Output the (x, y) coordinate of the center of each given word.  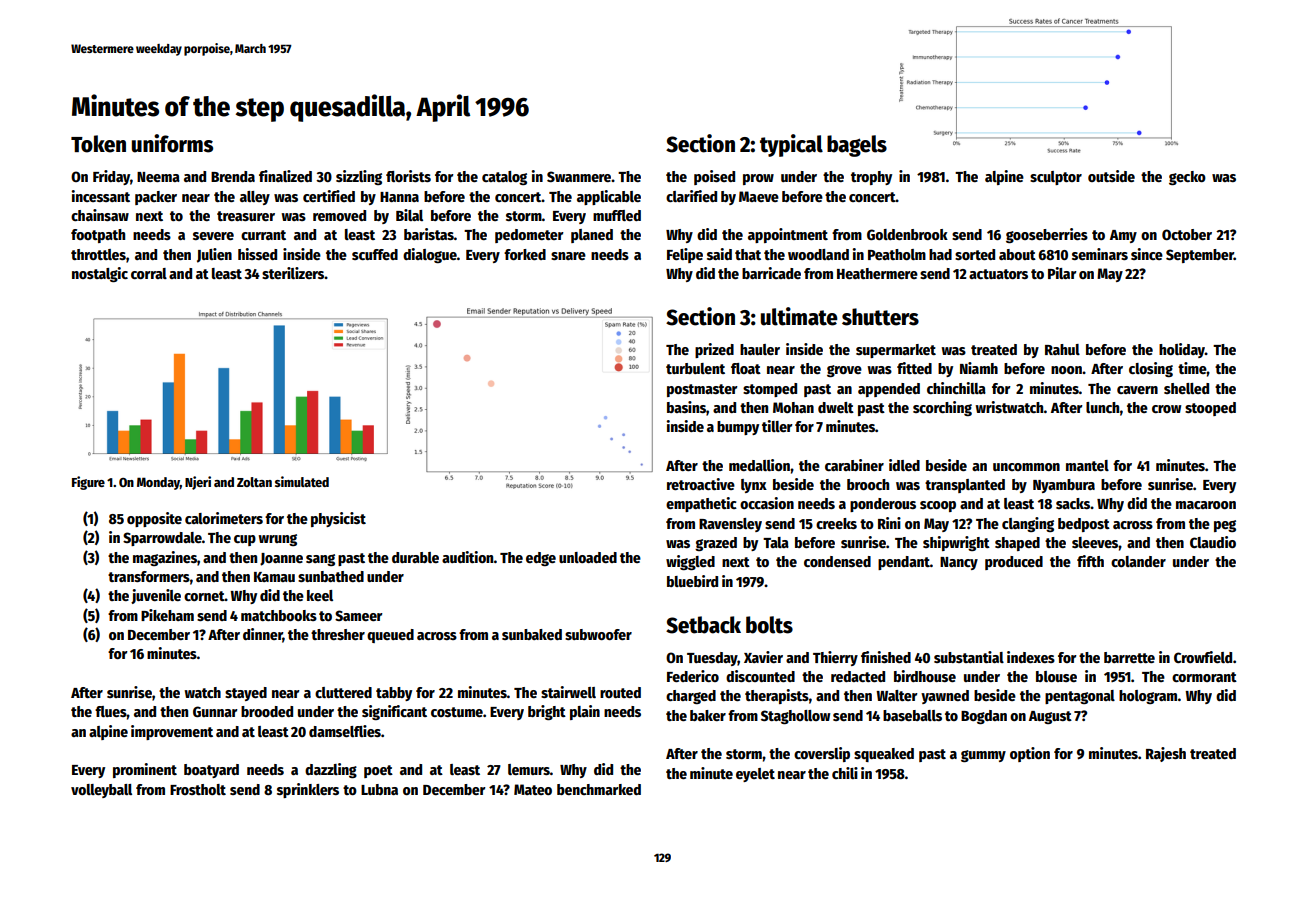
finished (886, 657)
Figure (88, 483)
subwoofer (598, 634)
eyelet (755, 775)
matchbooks (279, 615)
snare (568, 256)
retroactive (701, 484)
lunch (1103, 407)
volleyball (101, 791)
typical (791, 145)
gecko (1187, 178)
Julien (214, 255)
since (1147, 254)
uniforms (172, 143)
